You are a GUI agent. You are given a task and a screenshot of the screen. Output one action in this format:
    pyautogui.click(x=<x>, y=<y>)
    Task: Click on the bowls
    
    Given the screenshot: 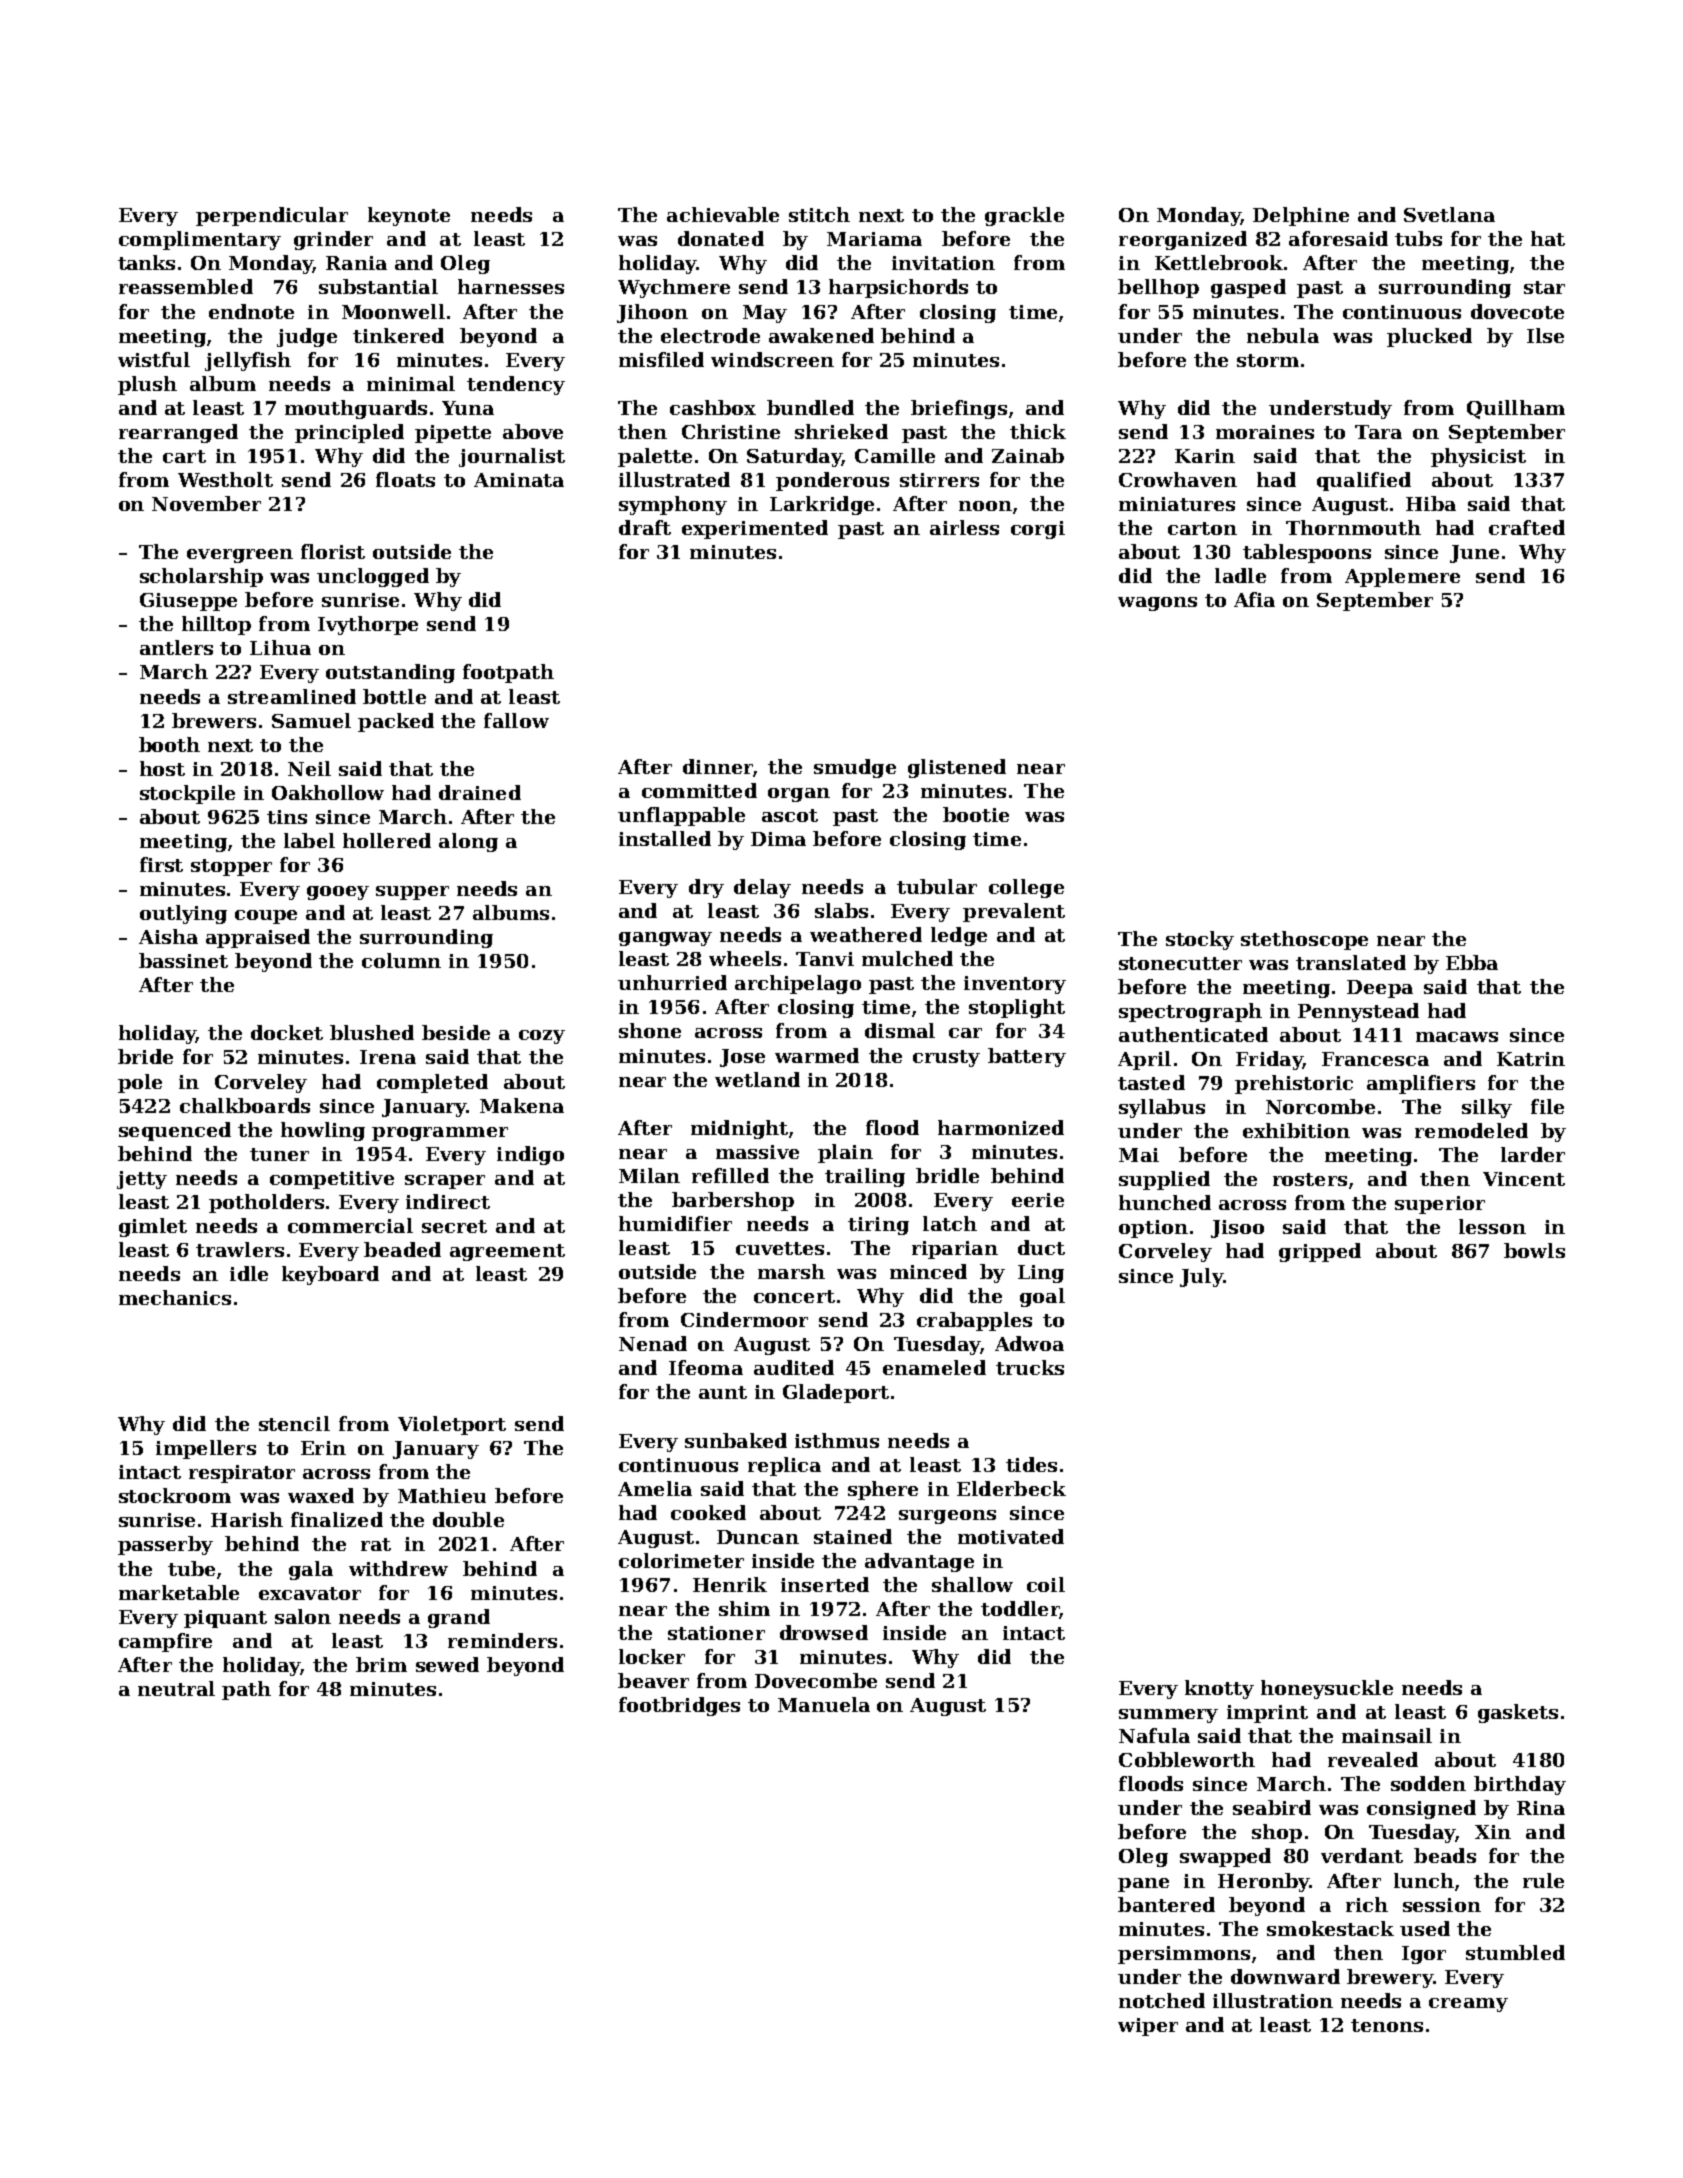 What is the action you would take?
    pyautogui.click(x=1534, y=1250)
